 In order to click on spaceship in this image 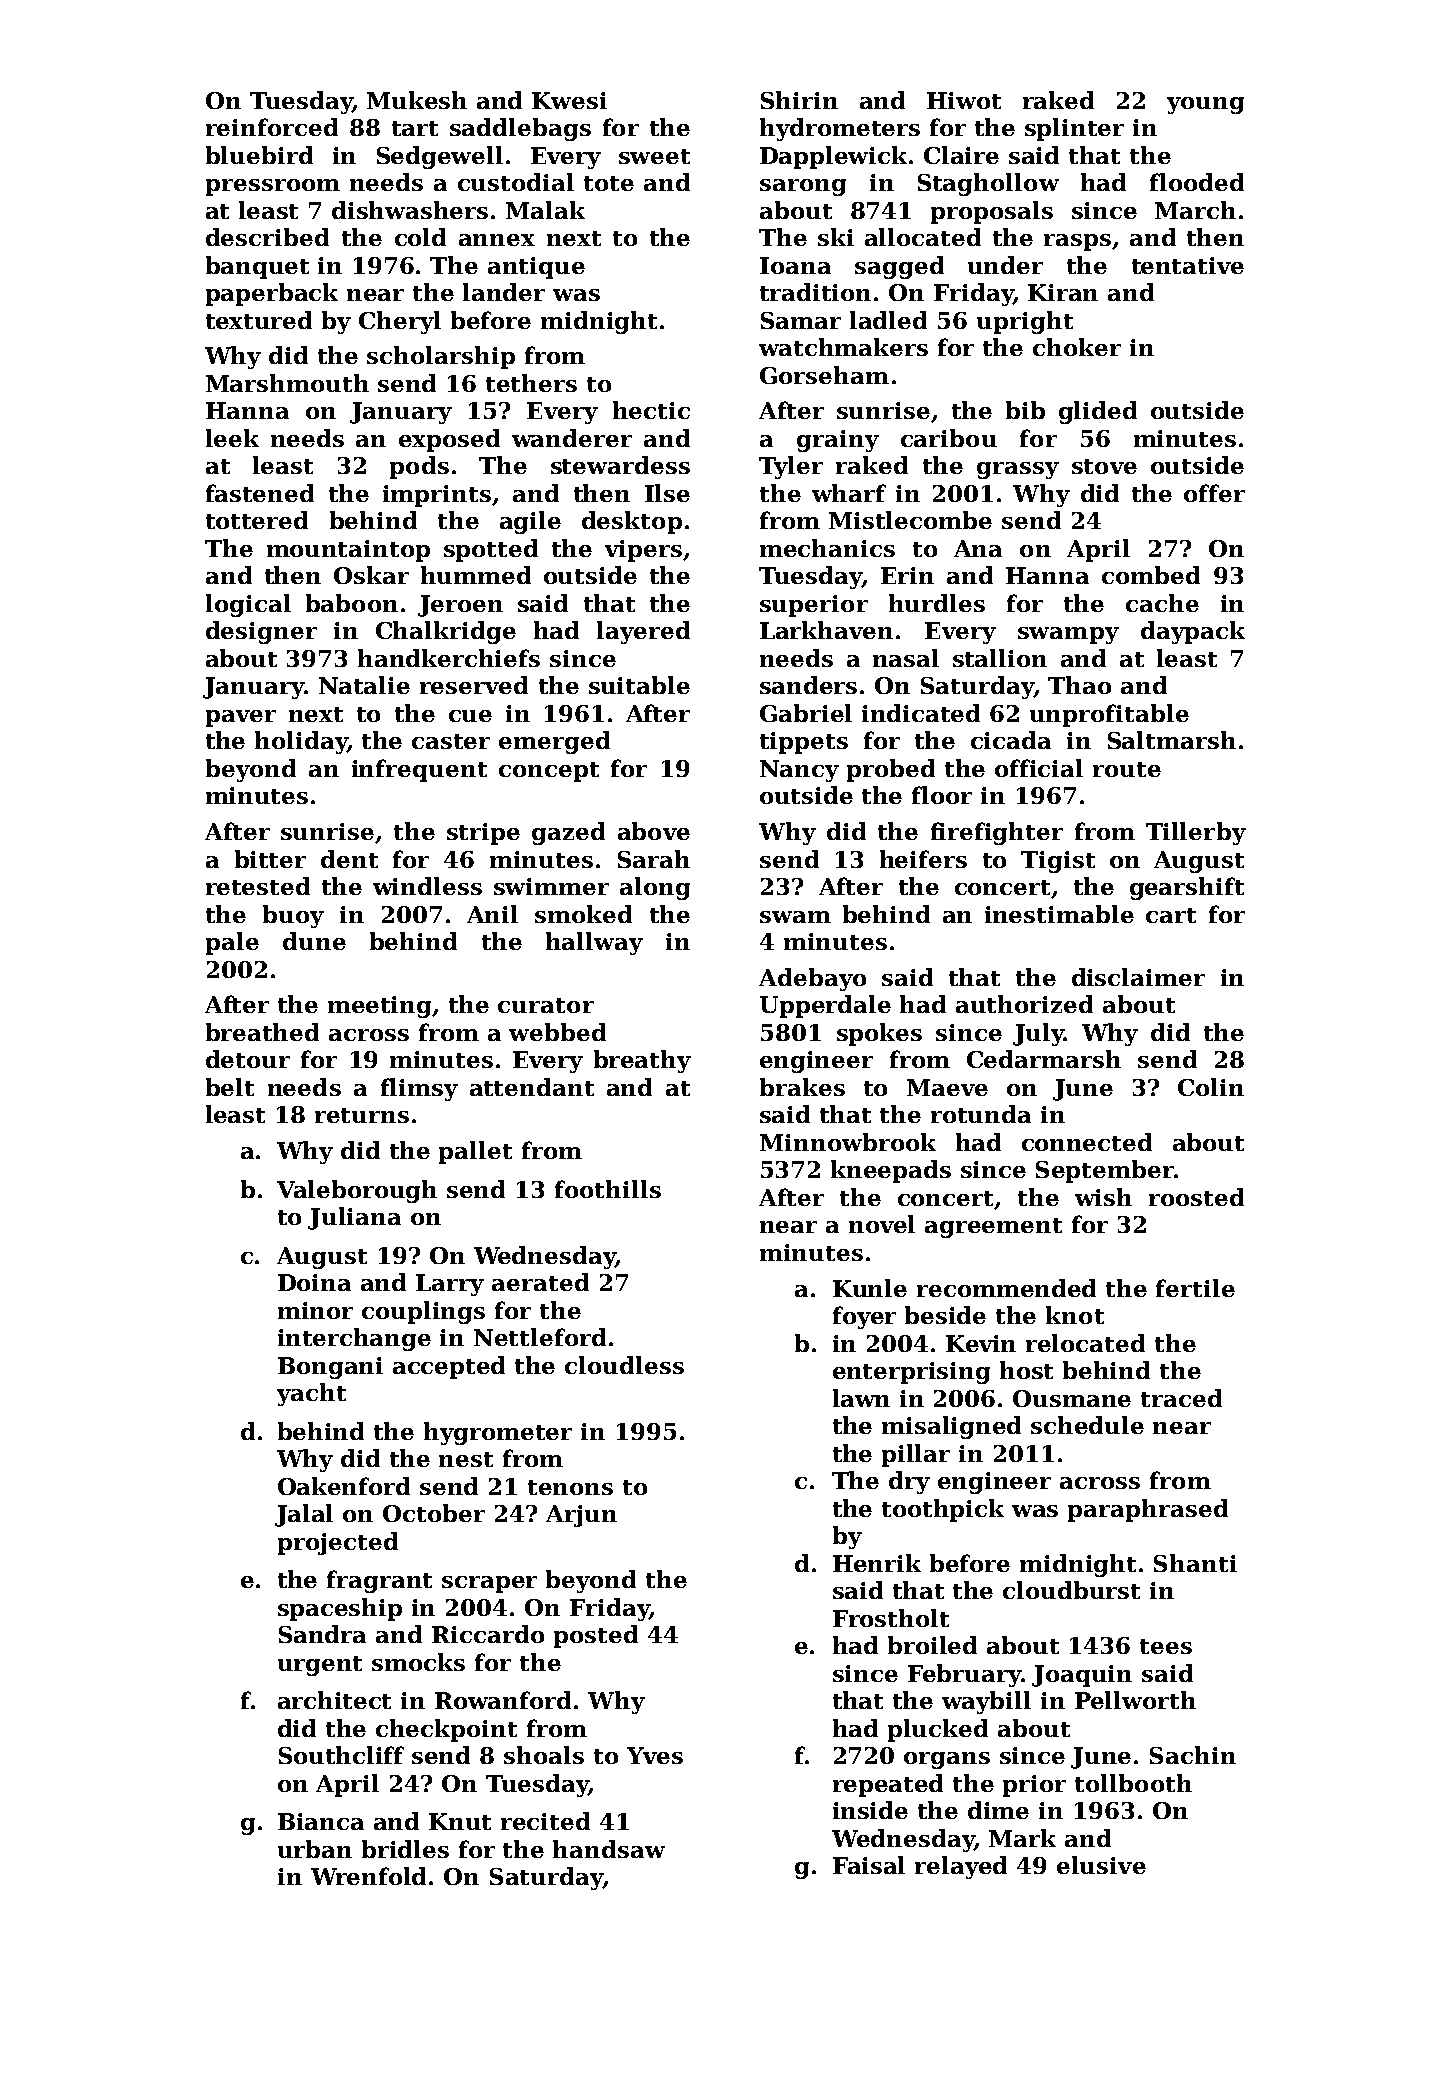, I will do `click(340, 1609)`.
